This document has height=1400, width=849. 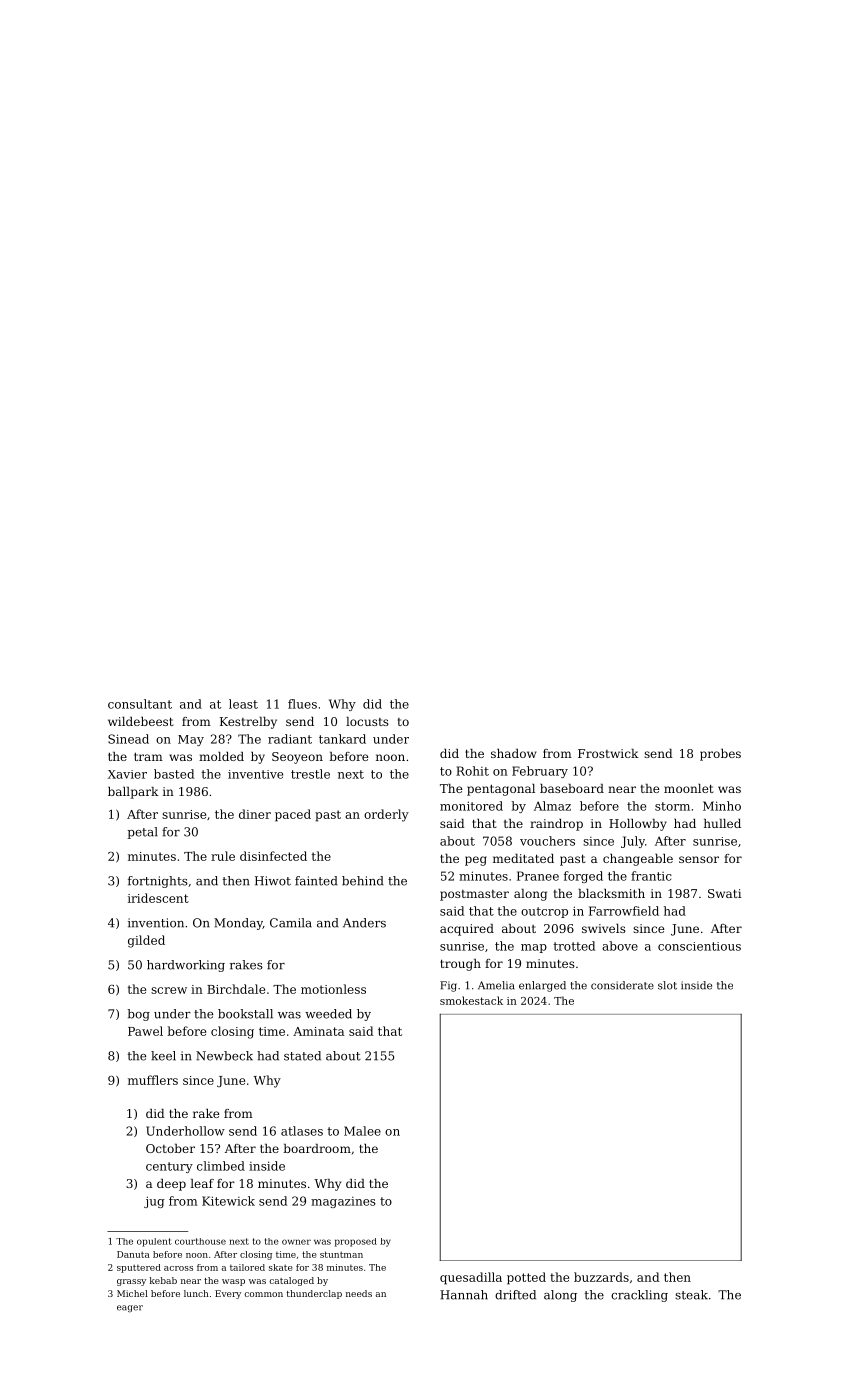 I want to click on moonlet, so click(x=688, y=788).
